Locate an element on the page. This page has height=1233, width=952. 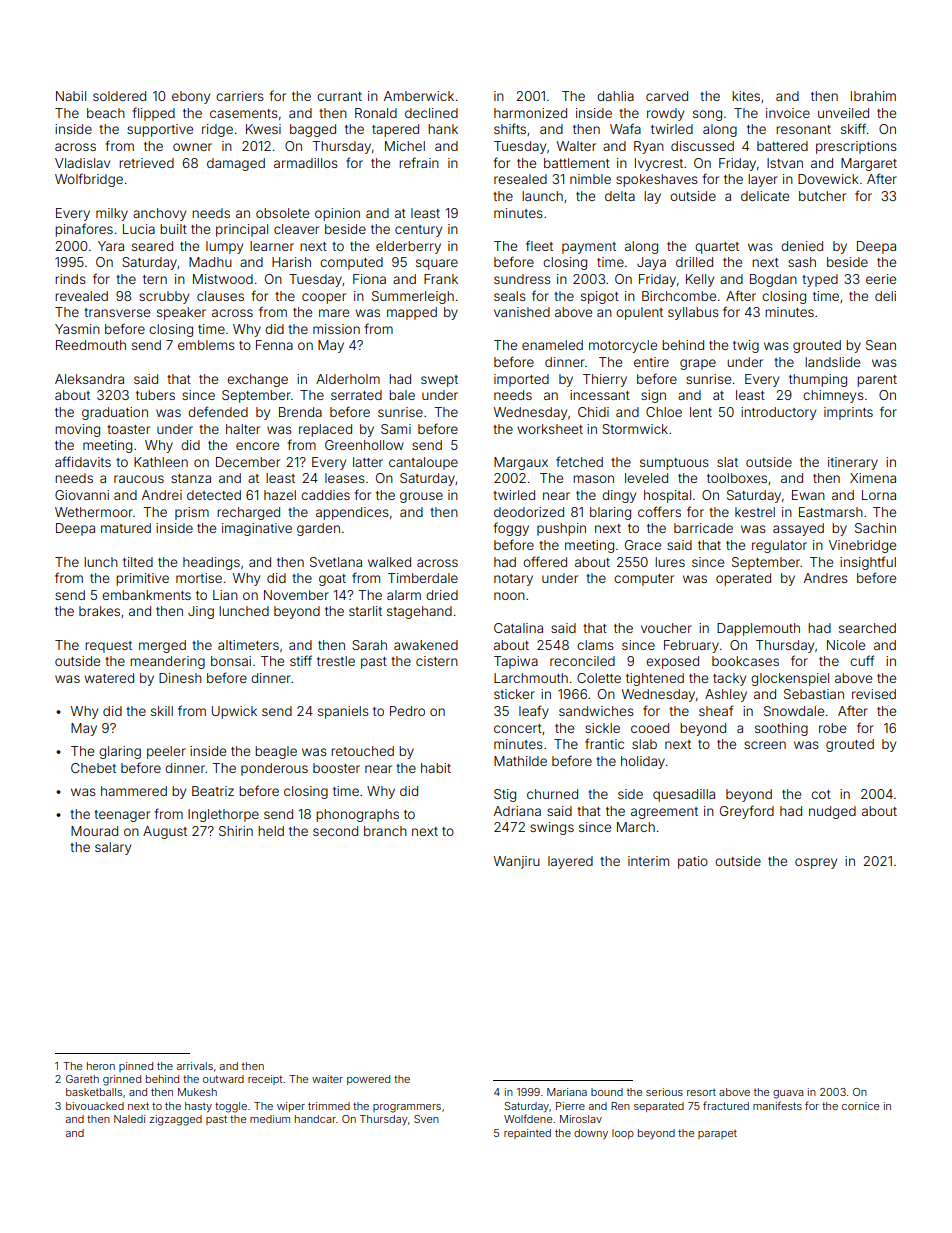
Inglethorpe is located at coordinates (223, 815).
